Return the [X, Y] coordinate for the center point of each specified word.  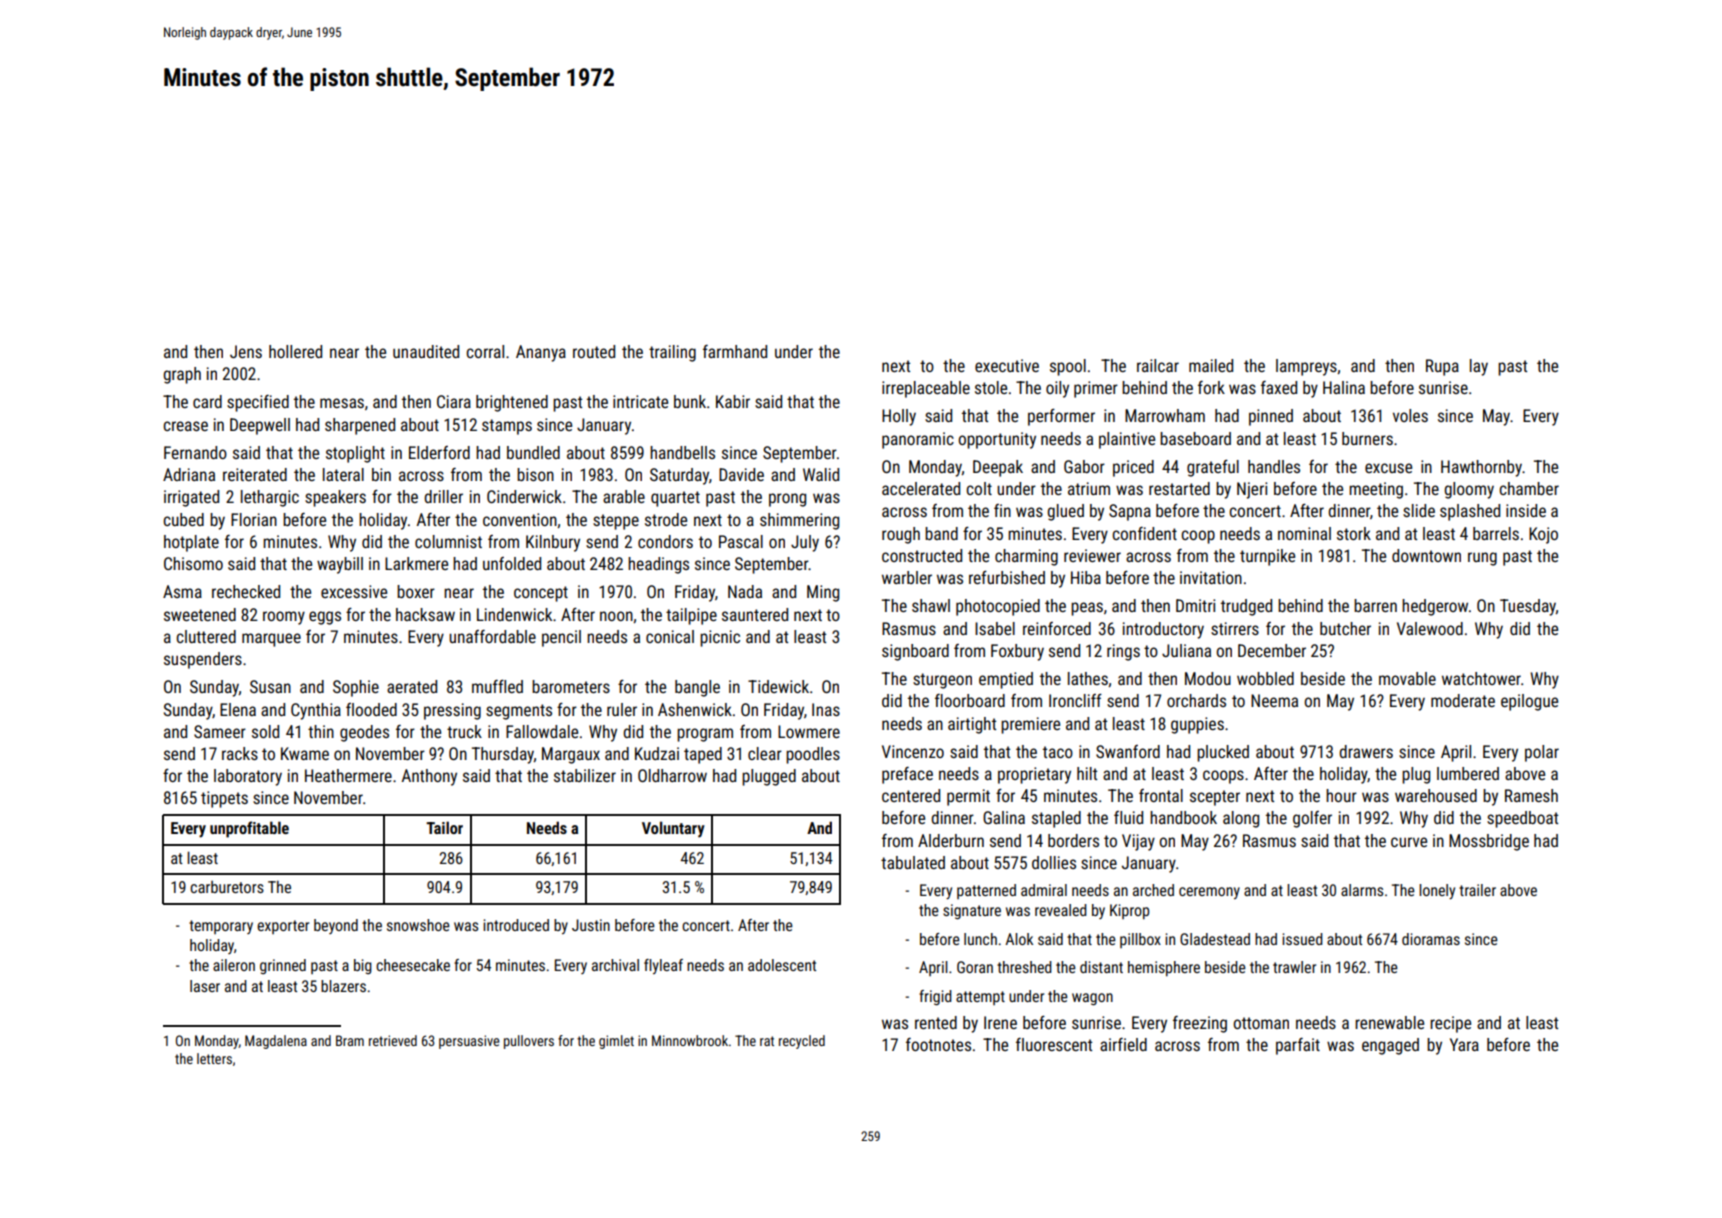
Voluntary [673, 829]
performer [1061, 417]
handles [1274, 466]
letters [214, 1058]
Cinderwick [524, 496]
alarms [1362, 890]
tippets [224, 799]
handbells [682, 452]
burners [1367, 438]
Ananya [541, 353]
